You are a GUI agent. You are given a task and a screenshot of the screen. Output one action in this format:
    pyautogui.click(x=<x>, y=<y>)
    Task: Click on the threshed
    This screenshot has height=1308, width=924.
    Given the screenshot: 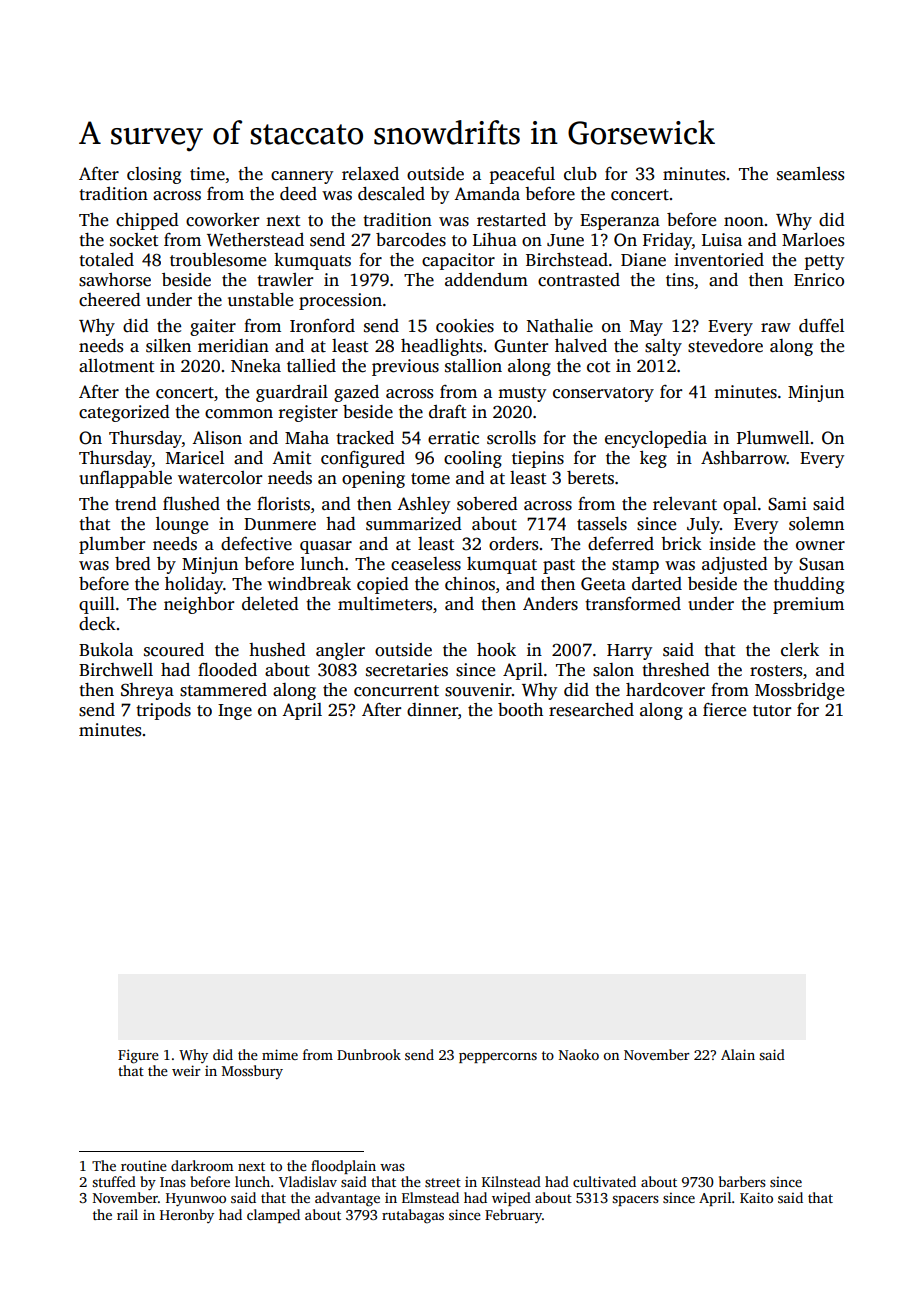 What is the action you would take?
    pyautogui.click(x=676, y=670)
